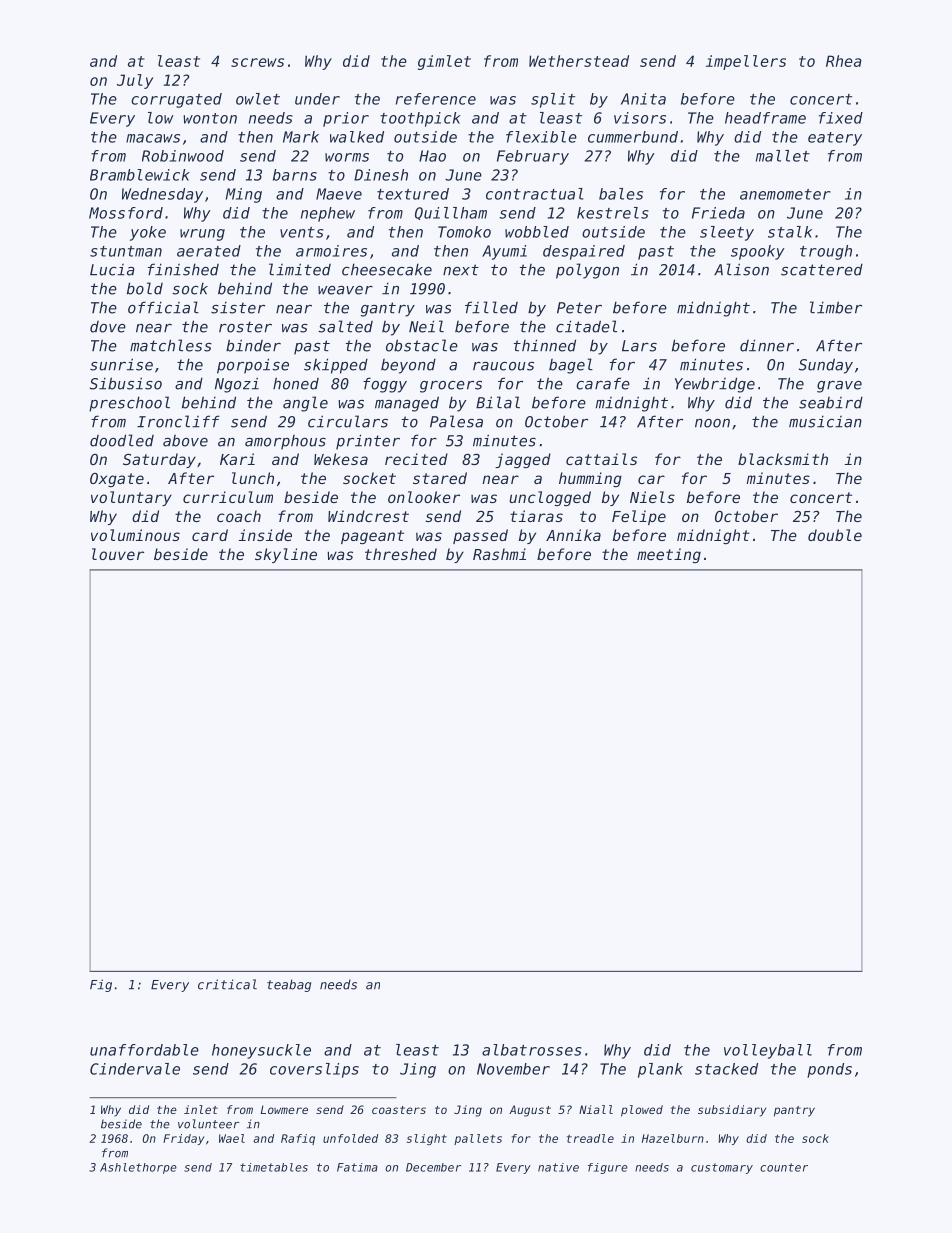 This screenshot has width=952, height=1233. Describe the element at coordinates (768, 1051) in the screenshot. I see `volleyball` at that location.
